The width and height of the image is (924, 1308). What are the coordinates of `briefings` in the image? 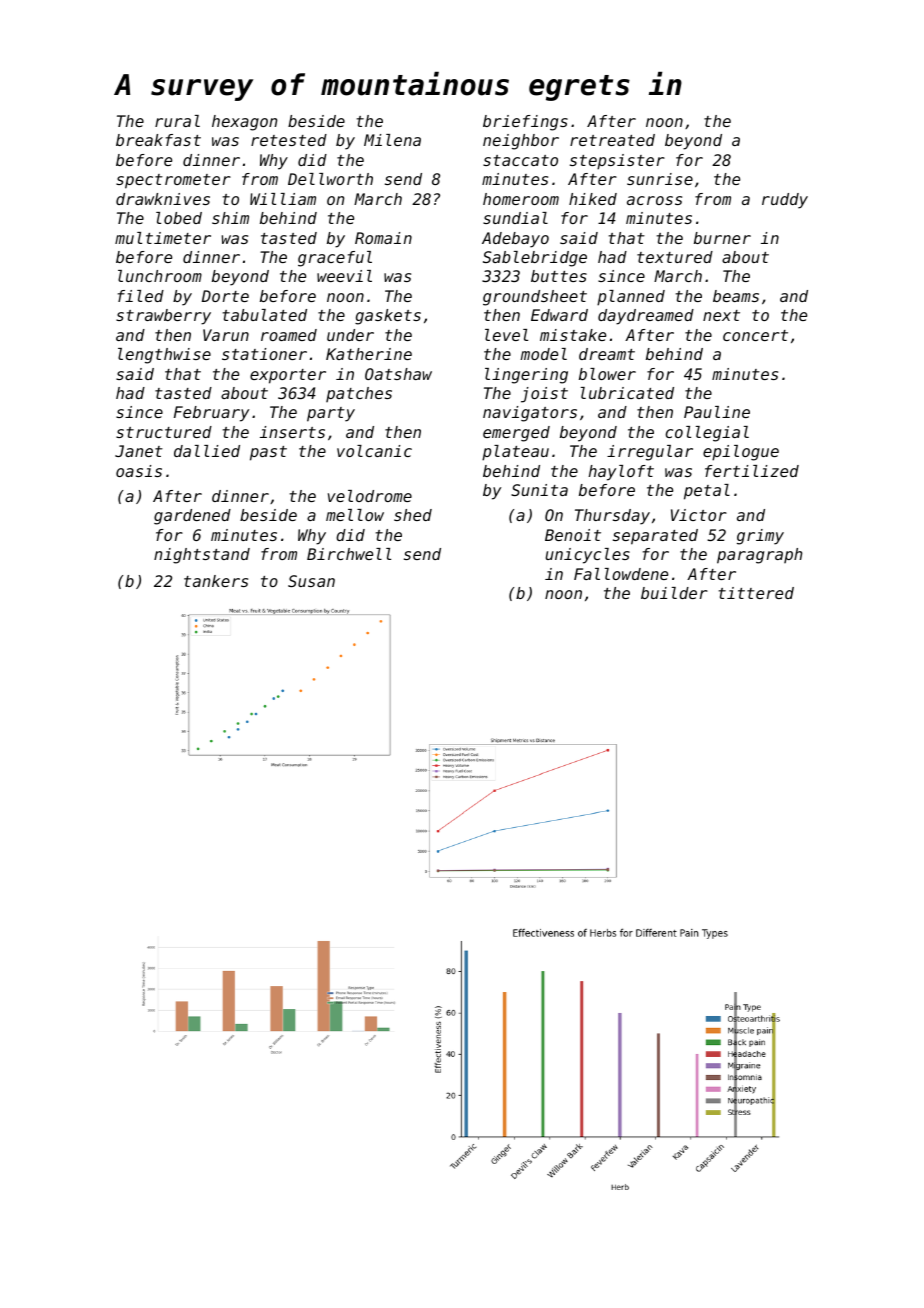 It's located at (525, 123).
